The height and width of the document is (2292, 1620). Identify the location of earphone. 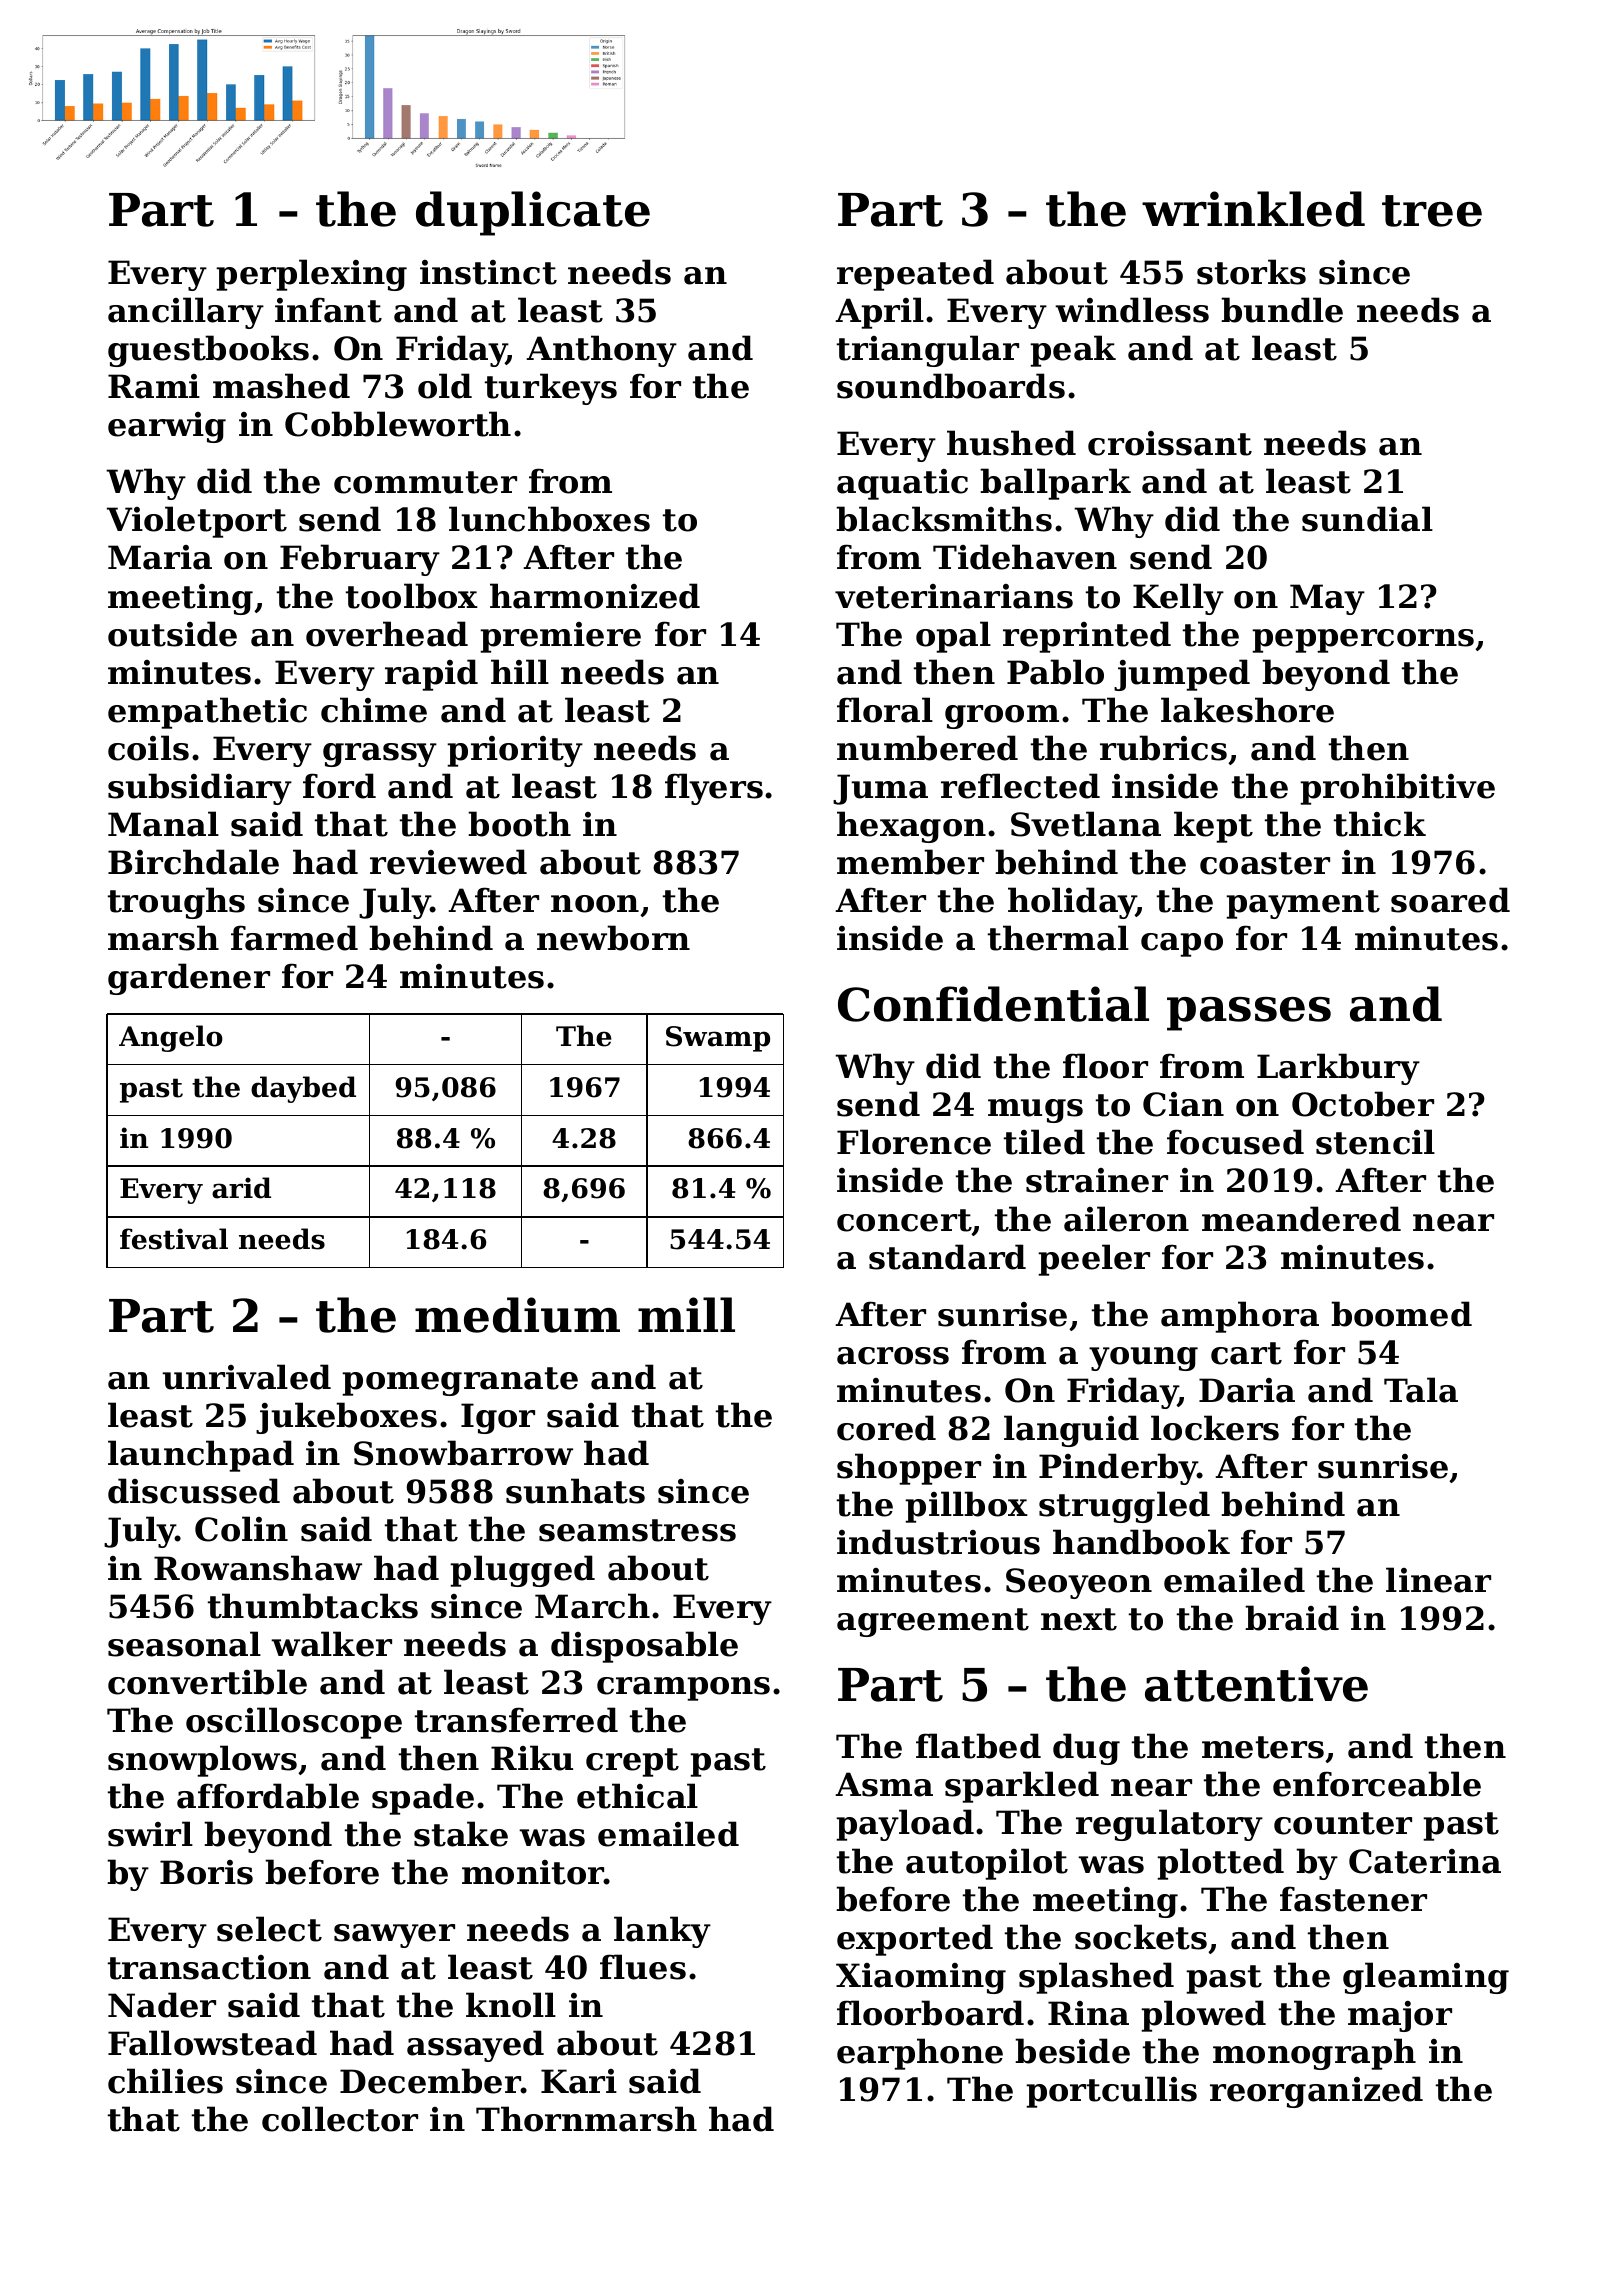
(920, 2054).
